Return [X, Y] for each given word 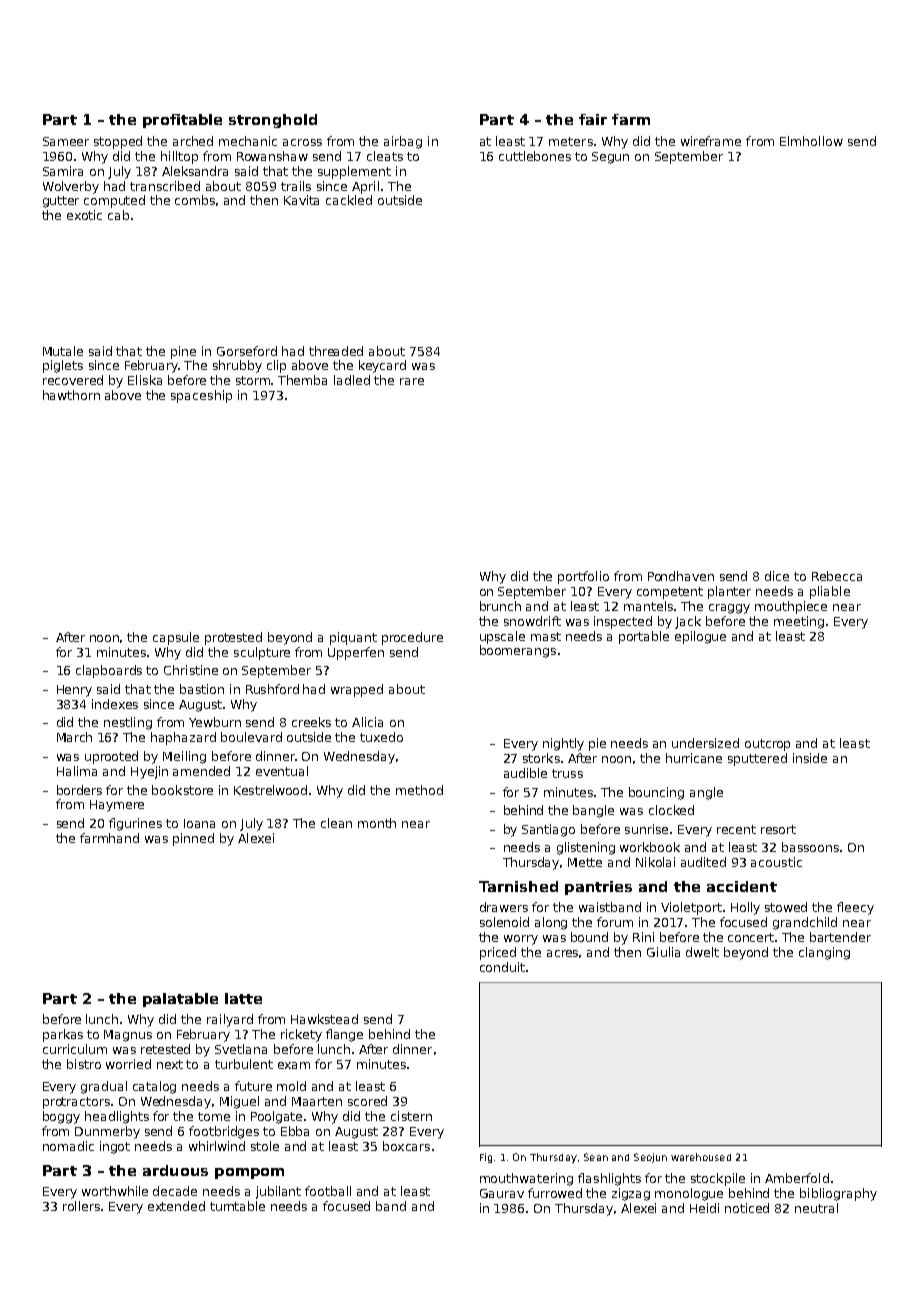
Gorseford [247, 351]
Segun [610, 158]
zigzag [631, 1194]
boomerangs [518, 651]
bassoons [810, 847]
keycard [382, 366]
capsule [176, 638]
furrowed [555, 1193]
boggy [61, 1117]
